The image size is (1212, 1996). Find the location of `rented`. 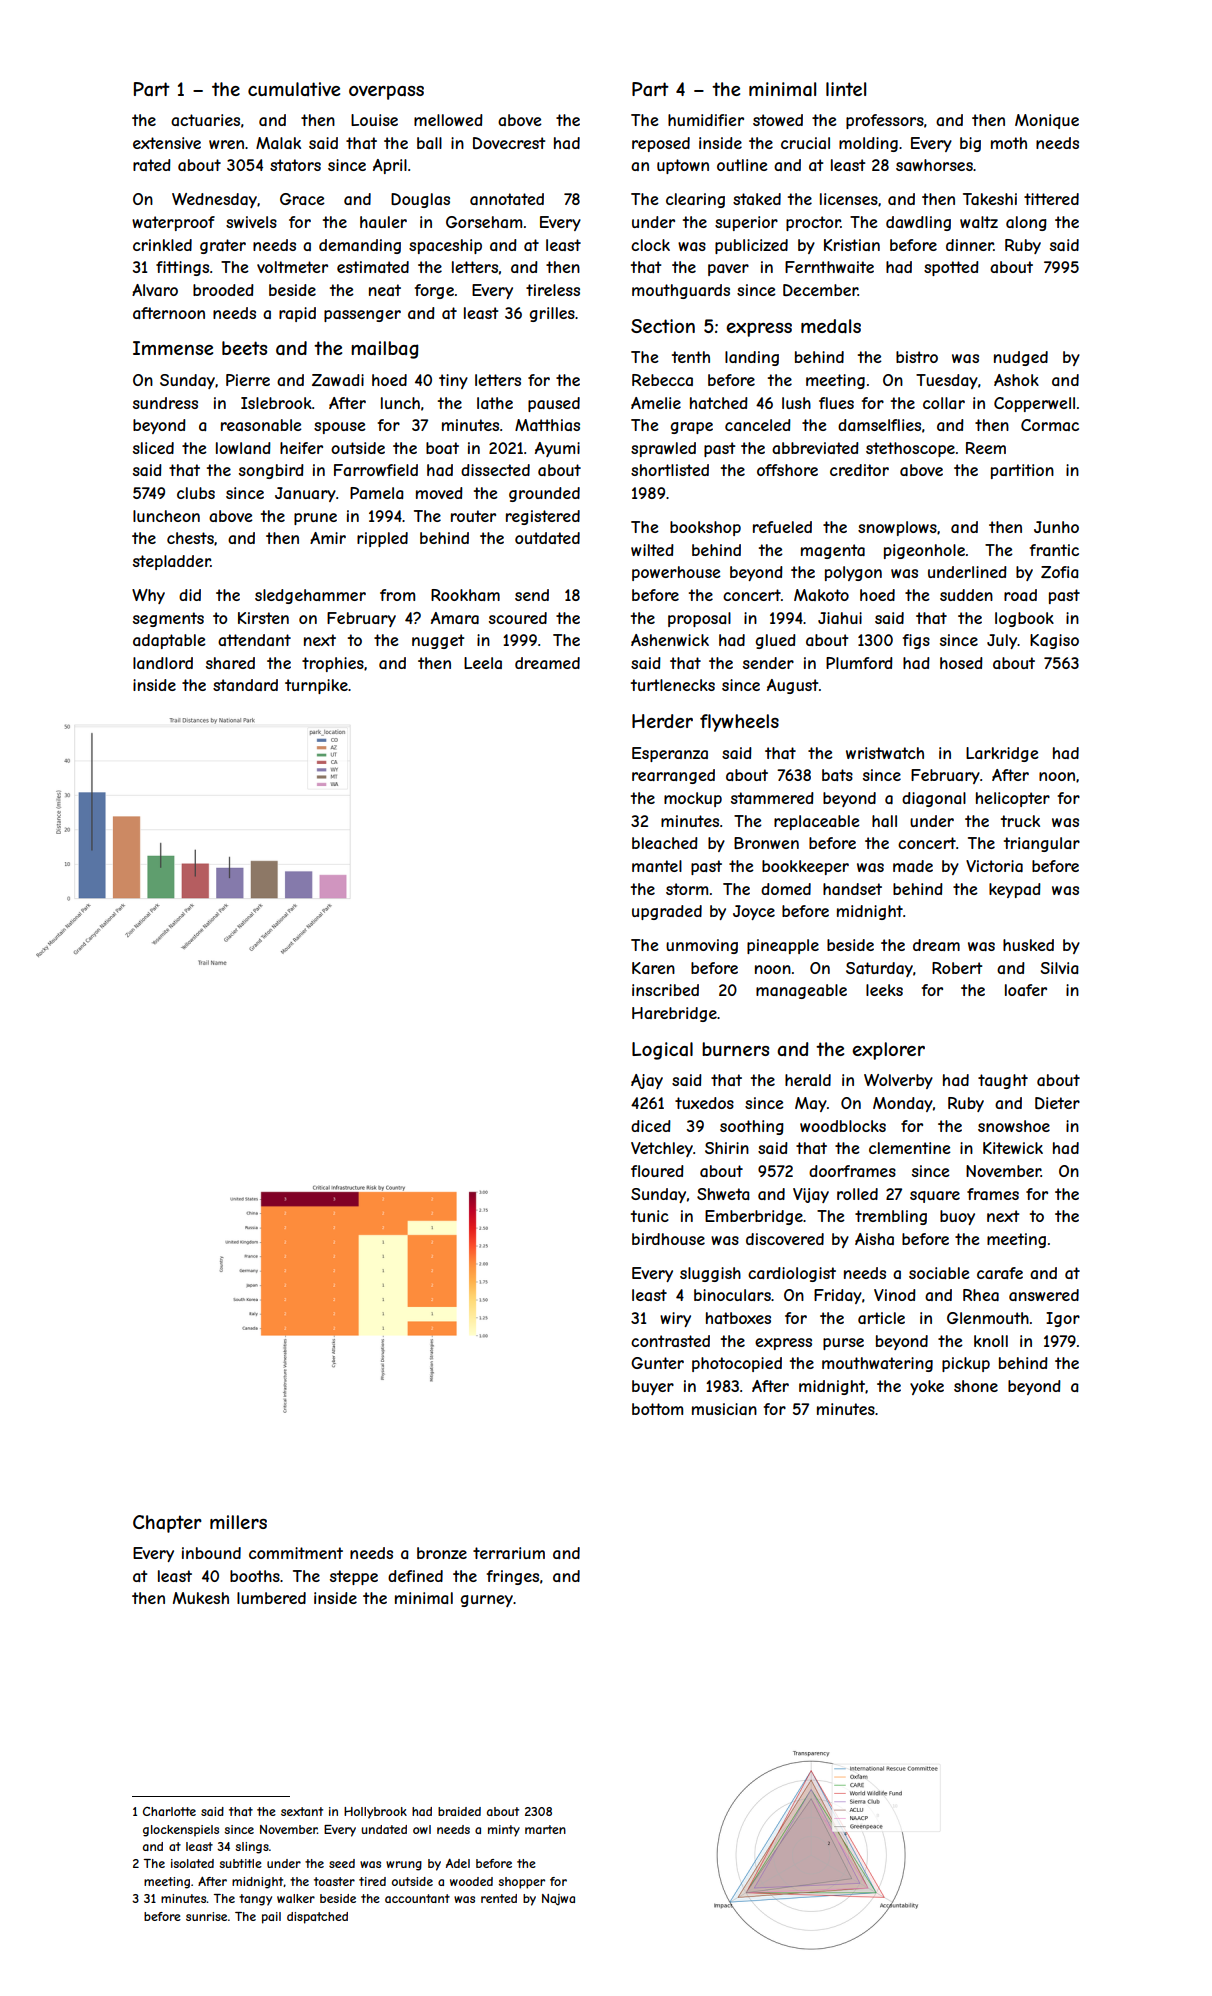

rented is located at coordinates (499, 1898).
